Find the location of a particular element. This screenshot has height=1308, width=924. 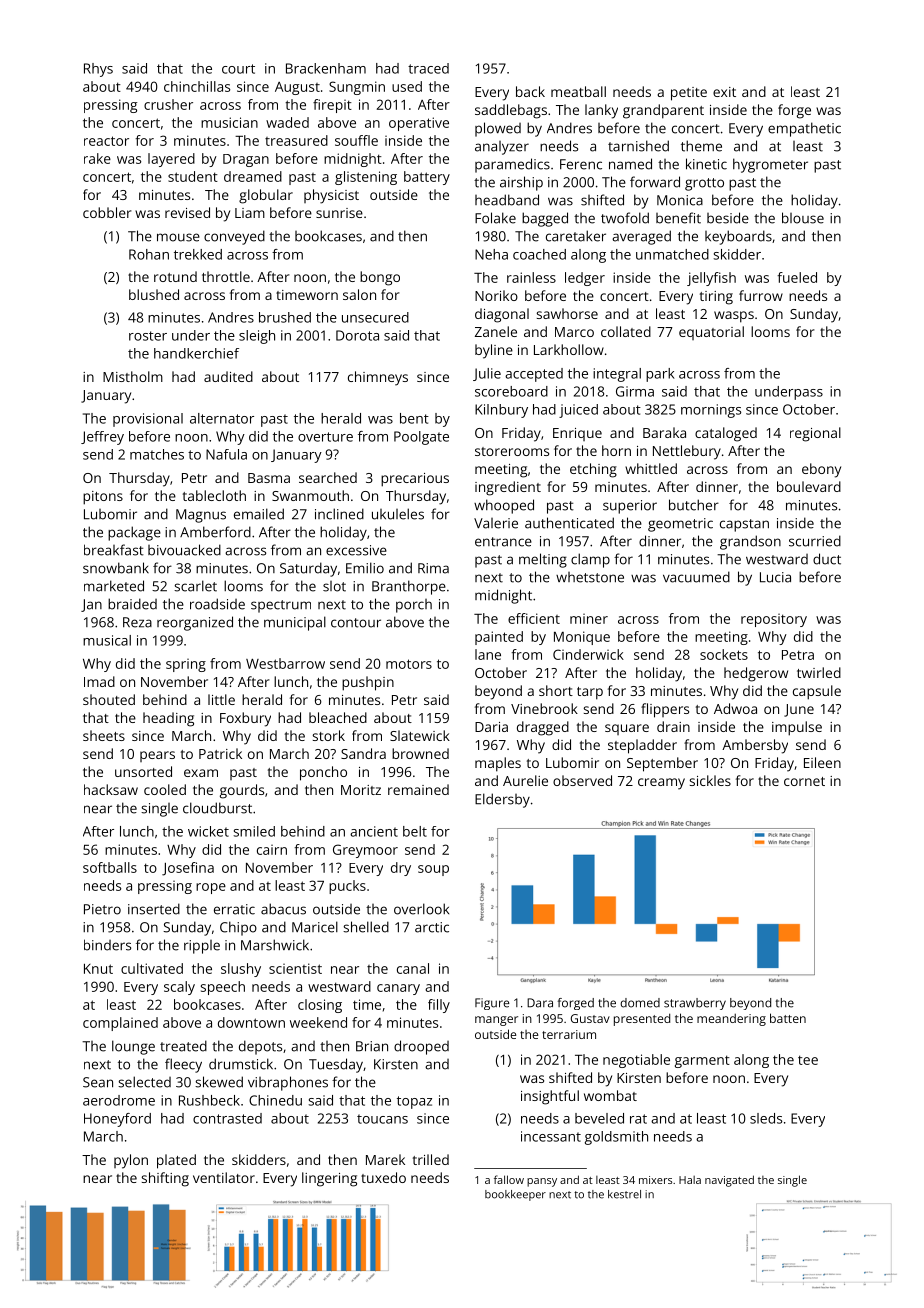

drooped is located at coordinates (421, 1047).
